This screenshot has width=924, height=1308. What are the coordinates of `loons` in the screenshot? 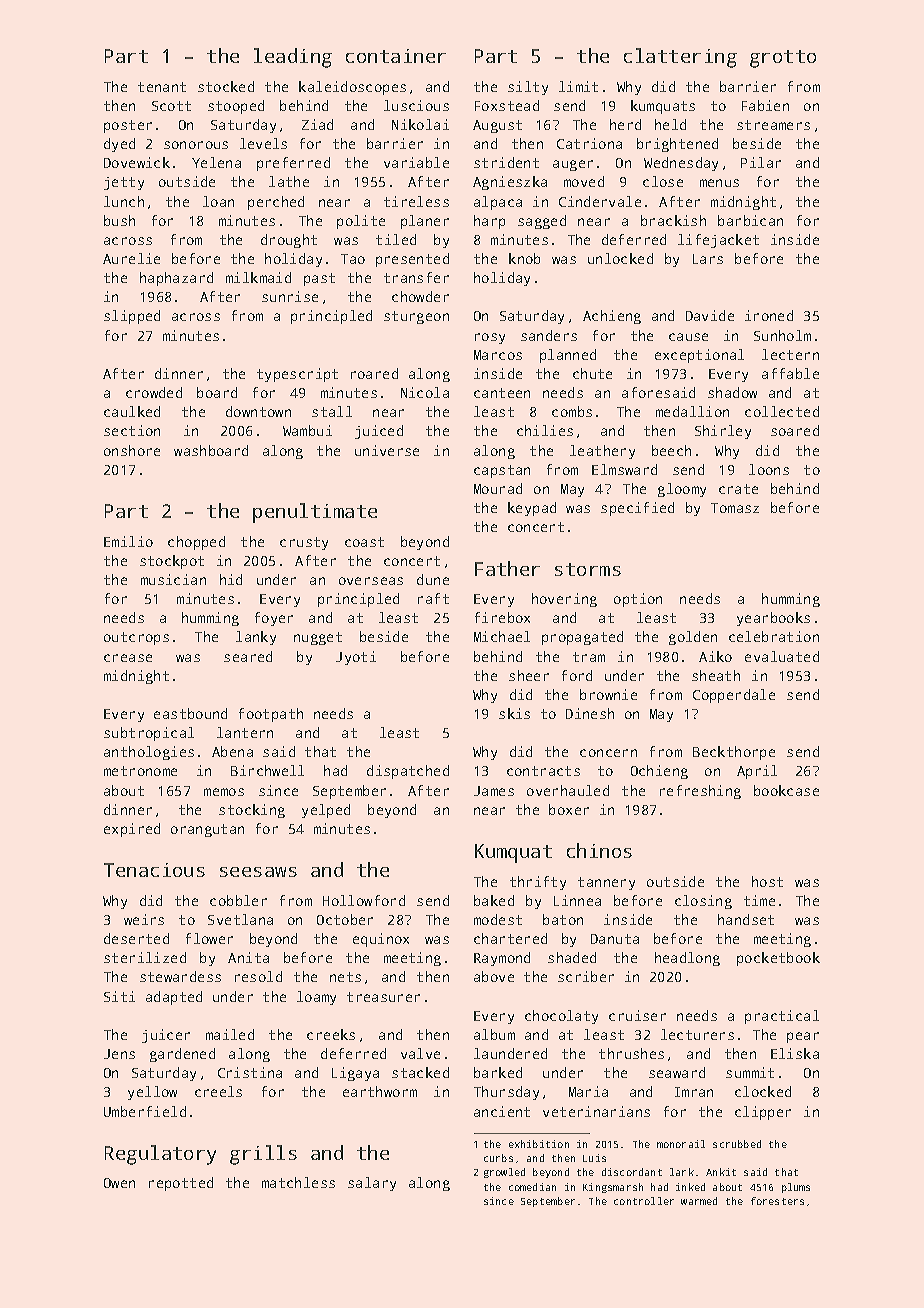 It's located at (769, 469).
